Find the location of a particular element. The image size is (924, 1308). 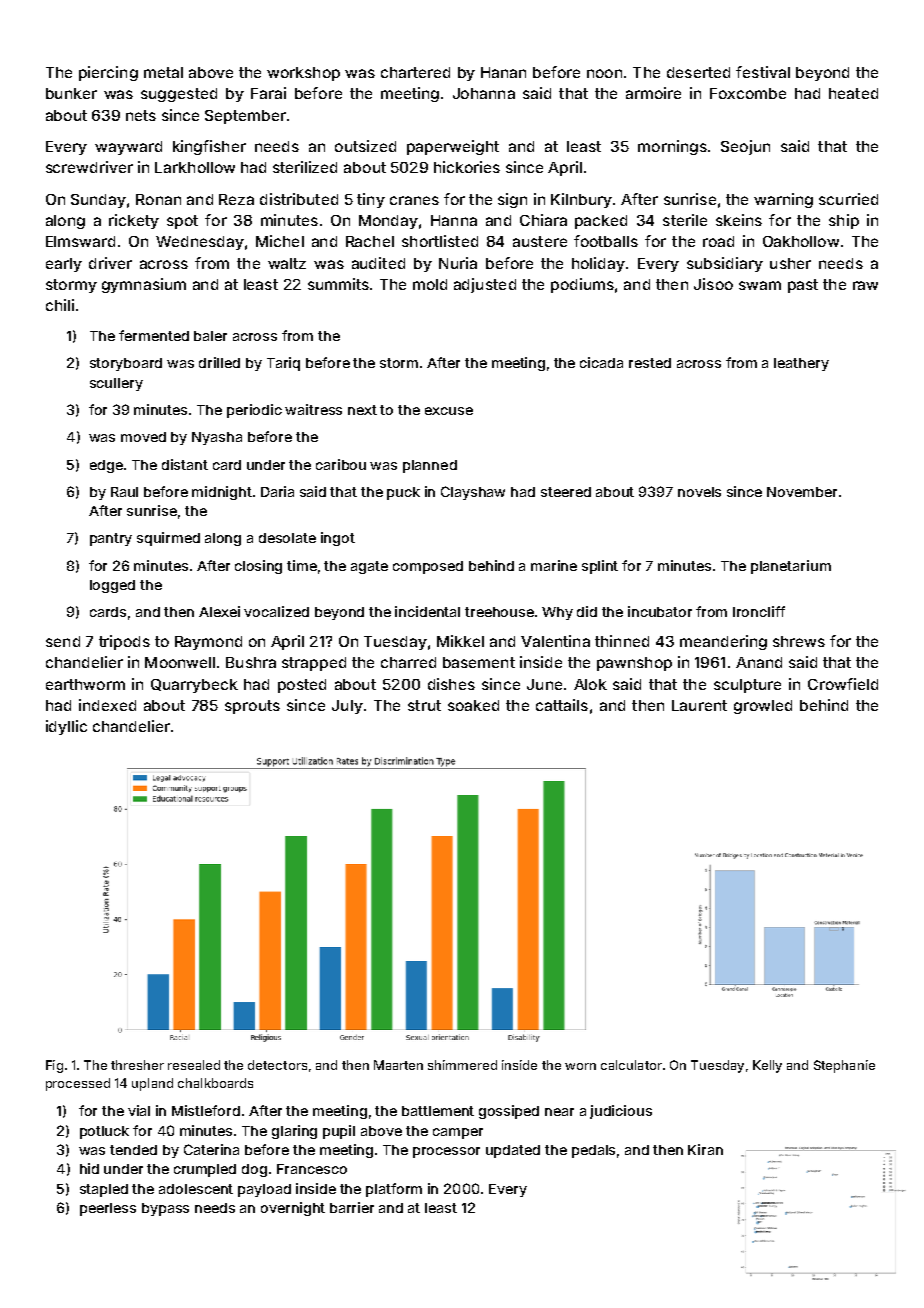

strut is located at coordinates (424, 705).
